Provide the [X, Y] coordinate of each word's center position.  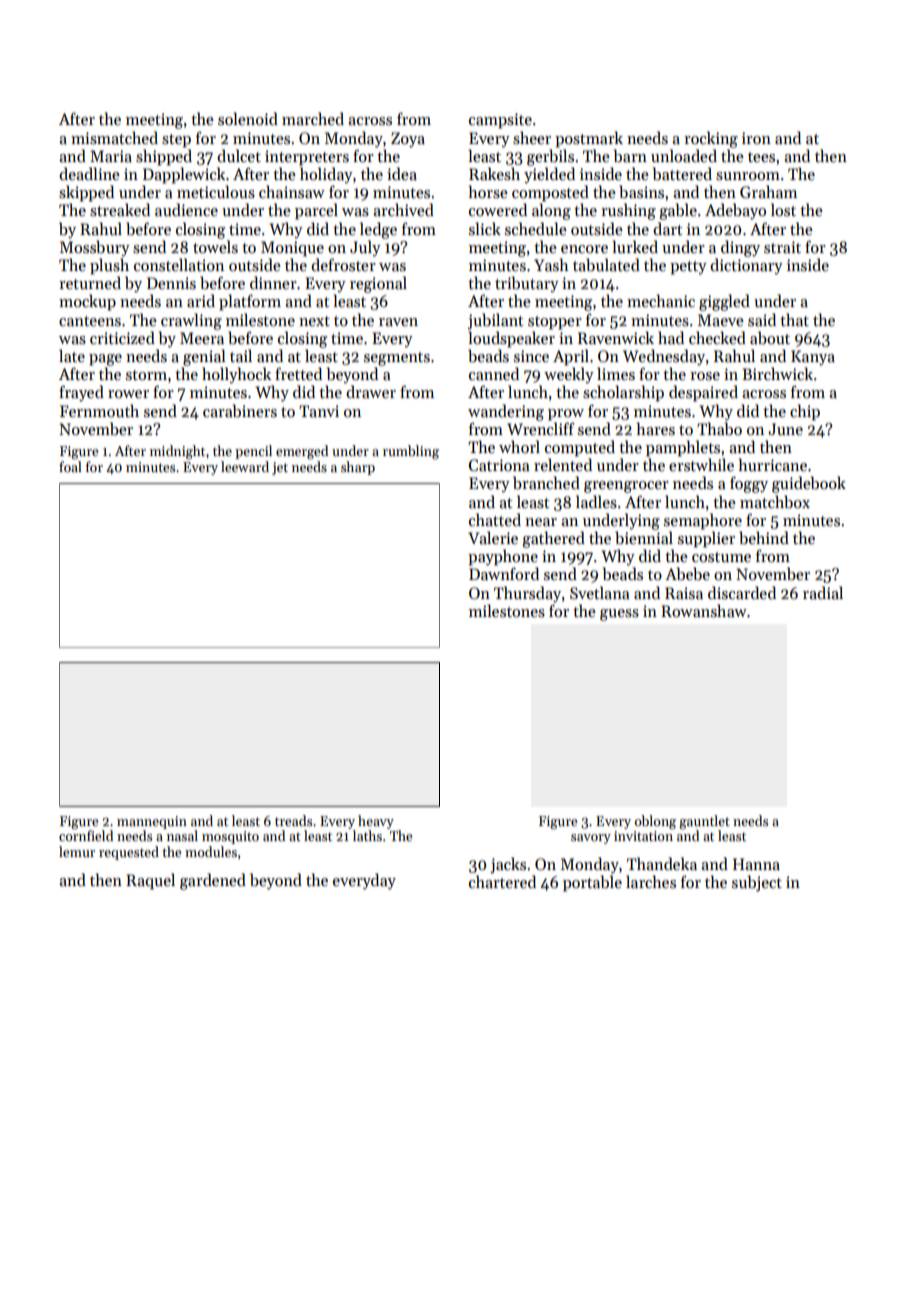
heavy [376, 822]
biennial [644, 537]
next [314, 321]
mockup [87, 302]
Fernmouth [99, 410]
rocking [711, 139]
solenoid [248, 118]
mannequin [152, 822]
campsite [500, 121]
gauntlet [704, 822]
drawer [371, 391]
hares [656, 428]
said [762, 319]
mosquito [230, 837]
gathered [553, 539]
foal [70, 466]
